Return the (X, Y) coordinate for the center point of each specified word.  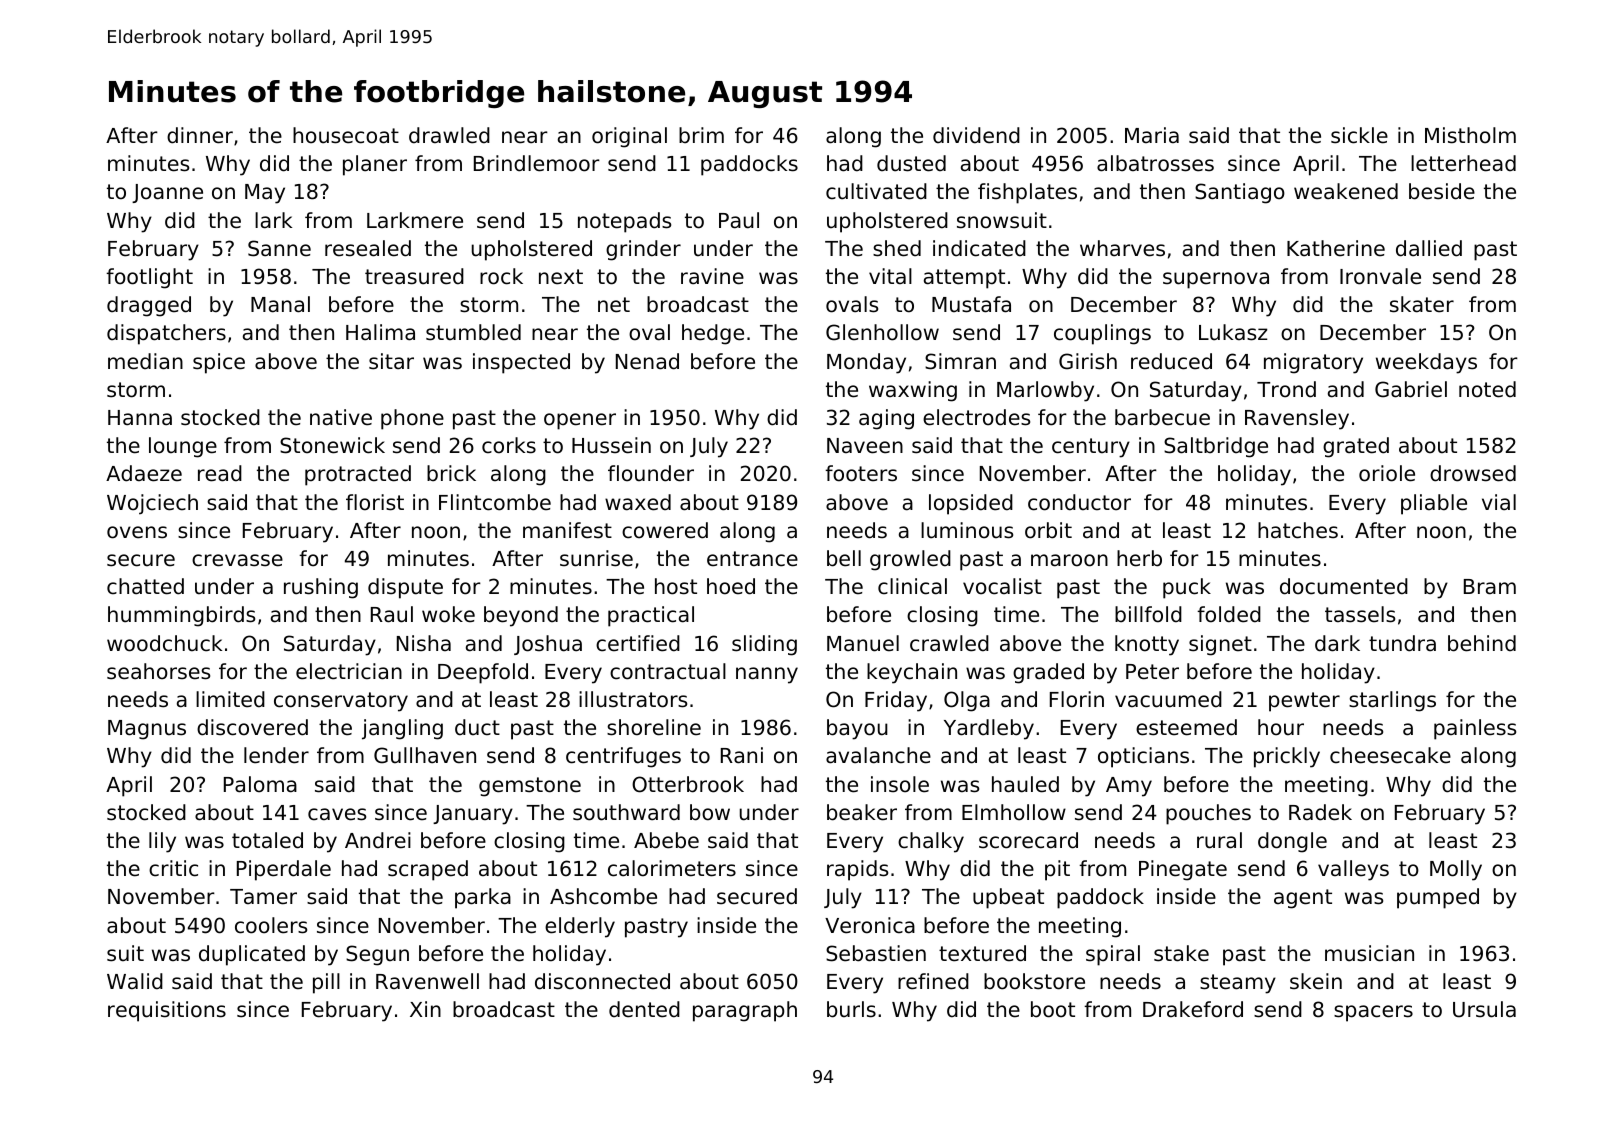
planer (375, 165)
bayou (857, 729)
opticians (1143, 757)
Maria (1152, 135)
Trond (1286, 389)
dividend (976, 135)
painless (1475, 729)
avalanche (878, 755)
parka (483, 898)
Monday (866, 363)
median (145, 361)
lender (276, 755)
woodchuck (164, 643)
